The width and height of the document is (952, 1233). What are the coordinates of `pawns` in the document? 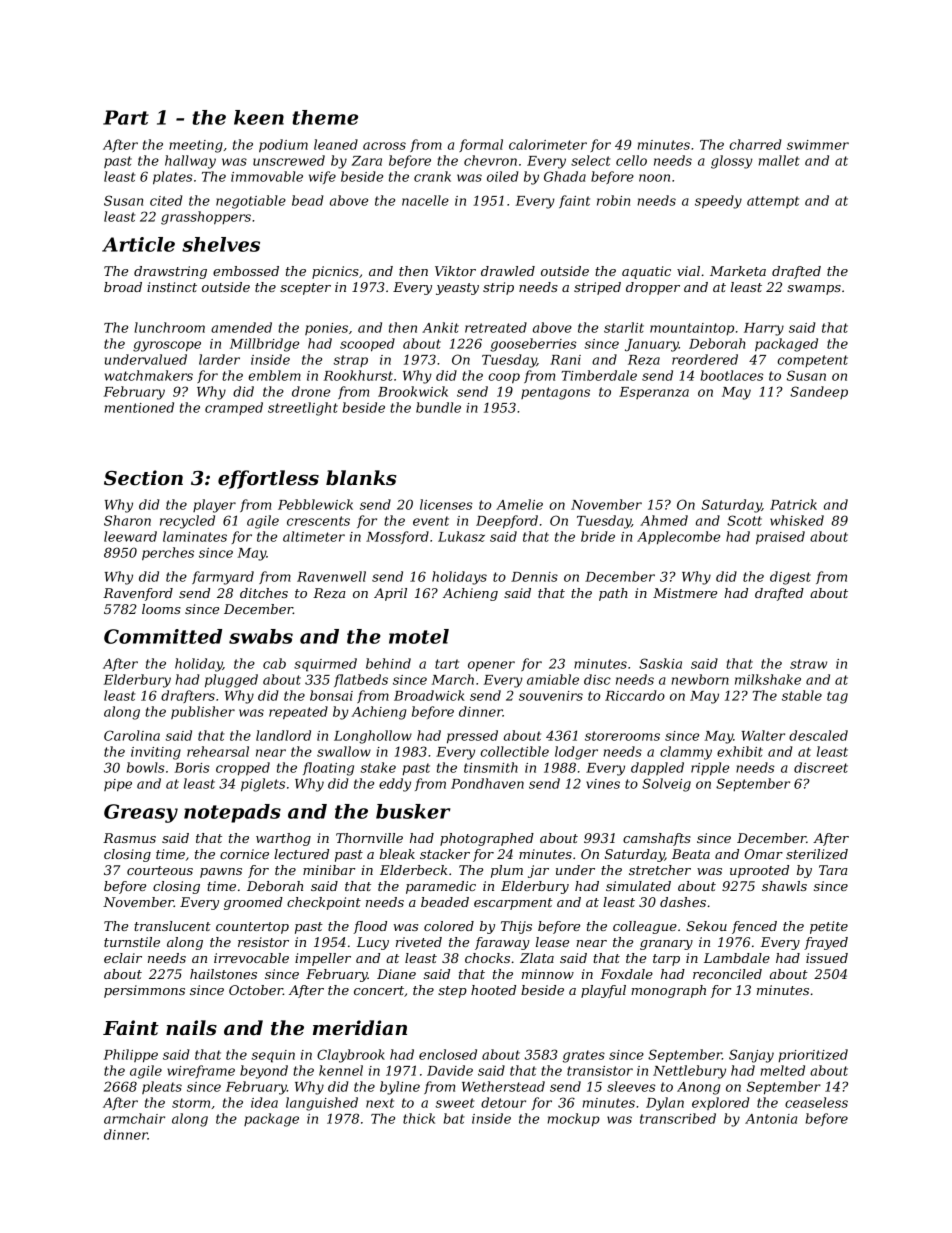 It's located at (221, 873).
